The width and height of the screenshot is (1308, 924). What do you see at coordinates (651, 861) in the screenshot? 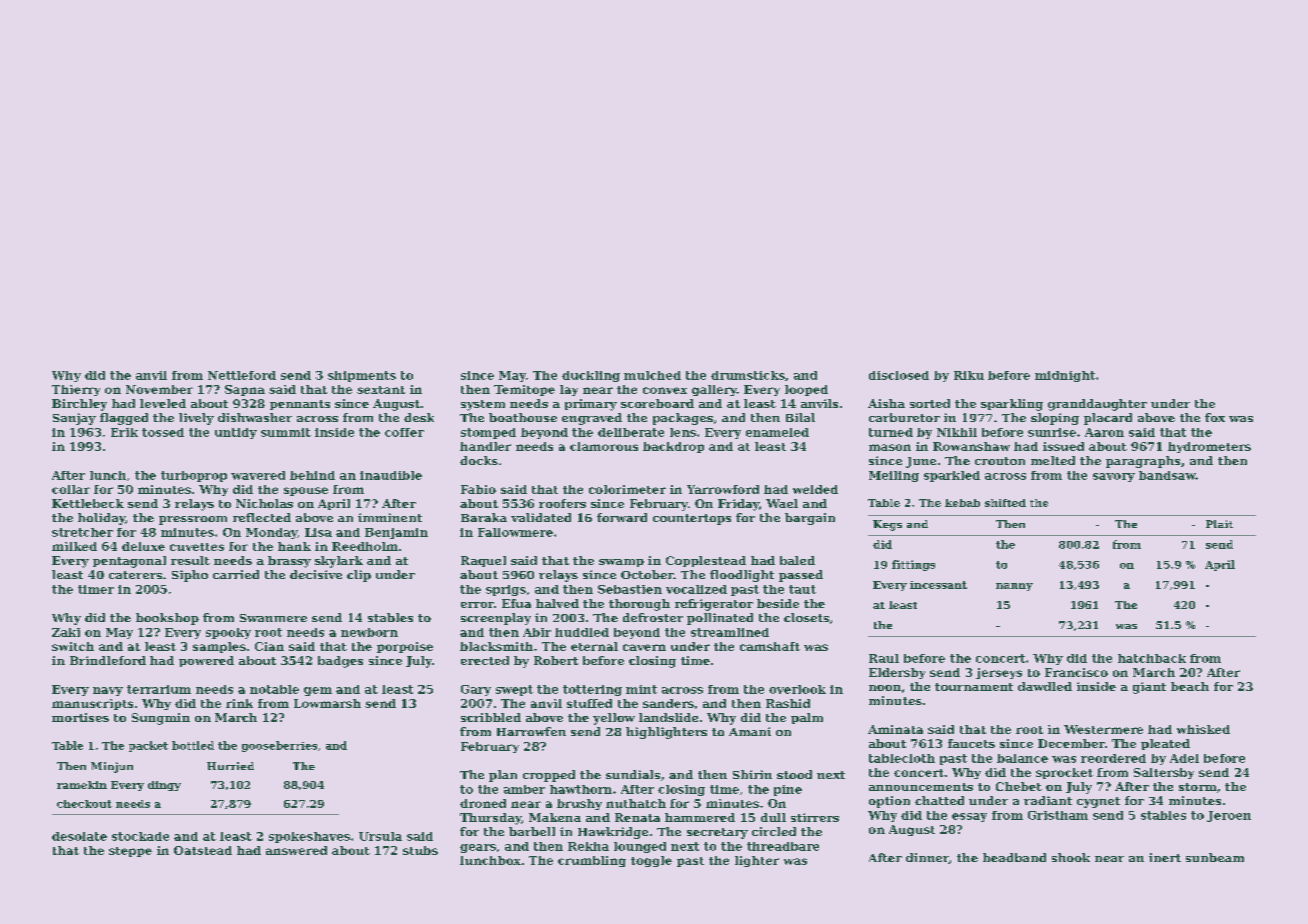
I see `toggle` at bounding box center [651, 861].
